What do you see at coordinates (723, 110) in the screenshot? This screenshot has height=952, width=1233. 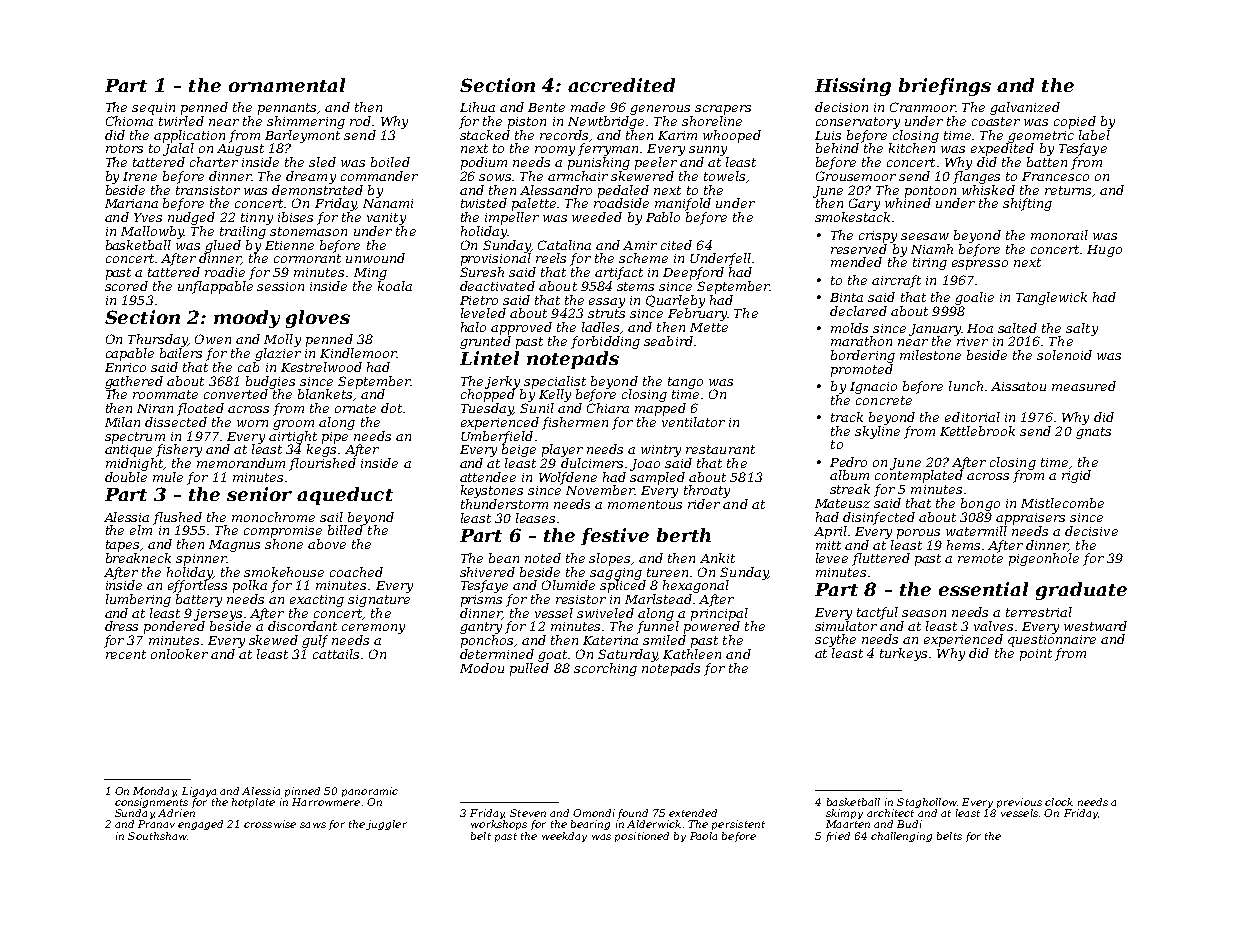 I see `scrapers` at bounding box center [723, 110].
